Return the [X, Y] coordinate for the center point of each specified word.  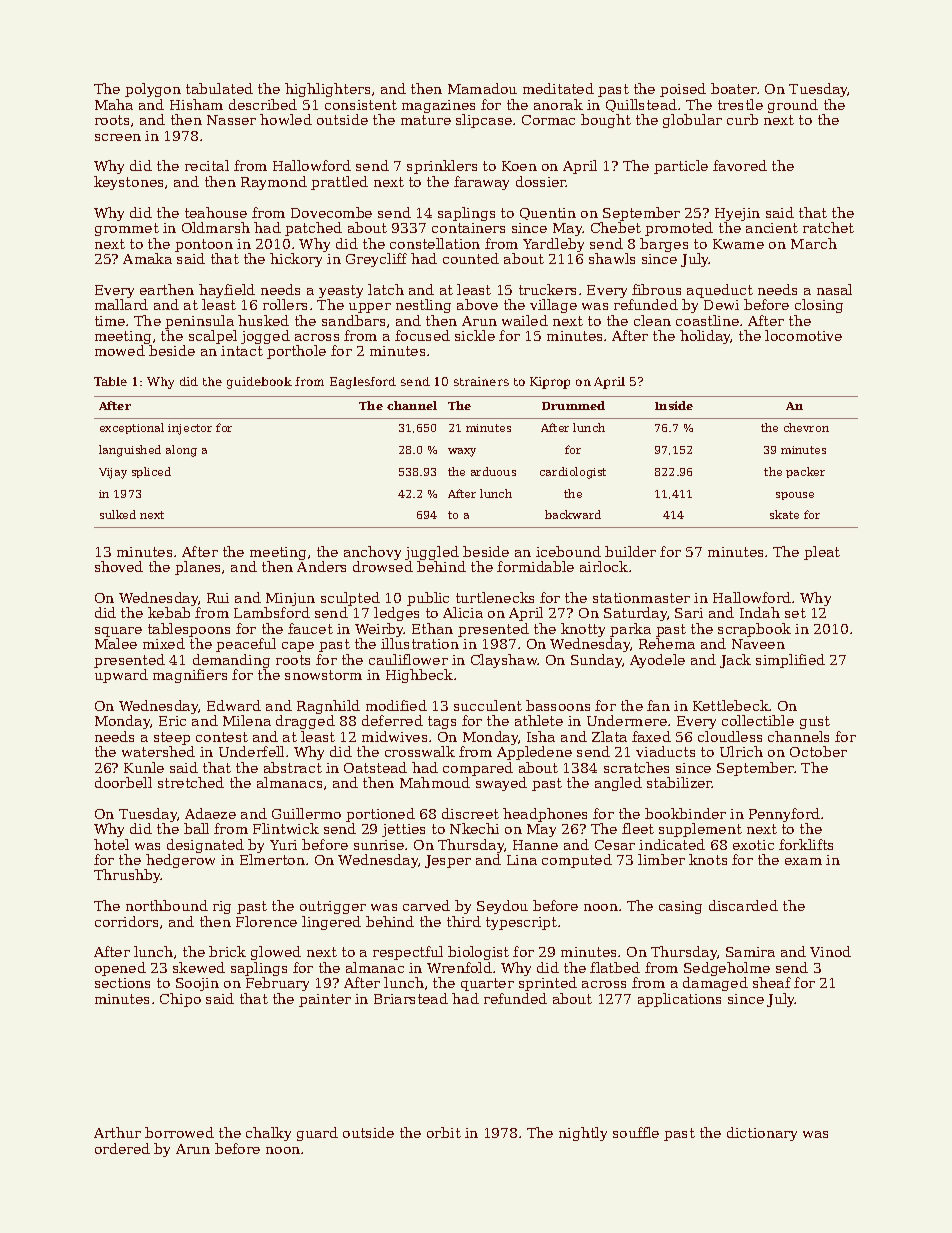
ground [793, 106]
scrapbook [754, 630]
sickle [475, 335]
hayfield [227, 291]
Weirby [379, 630]
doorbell [123, 782]
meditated [558, 88]
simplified [790, 661]
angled [618, 784]
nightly [583, 1134]
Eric [172, 721]
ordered [122, 1148]
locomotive [803, 335]
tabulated [219, 88]
